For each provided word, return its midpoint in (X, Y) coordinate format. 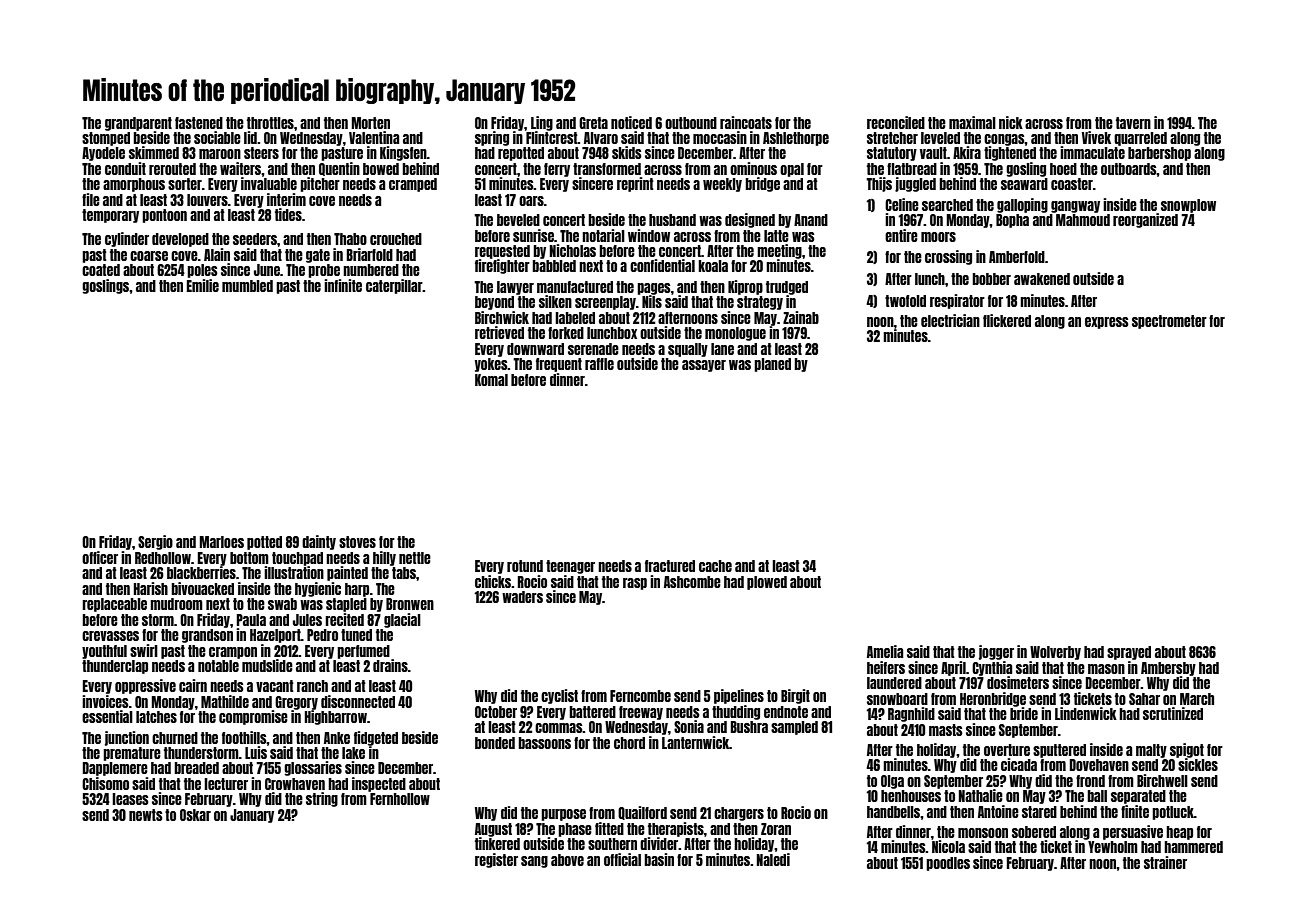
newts (146, 815)
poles (202, 271)
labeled (575, 318)
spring (492, 138)
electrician (950, 320)
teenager (570, 567)
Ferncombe (640, 696)
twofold (905, 301)
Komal (491, 380)
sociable (217, 137)
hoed (1063, 169)
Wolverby (1055, 653)
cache (715, 566)
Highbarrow (335, 717)
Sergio (155, 542)
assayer (704, 366)
